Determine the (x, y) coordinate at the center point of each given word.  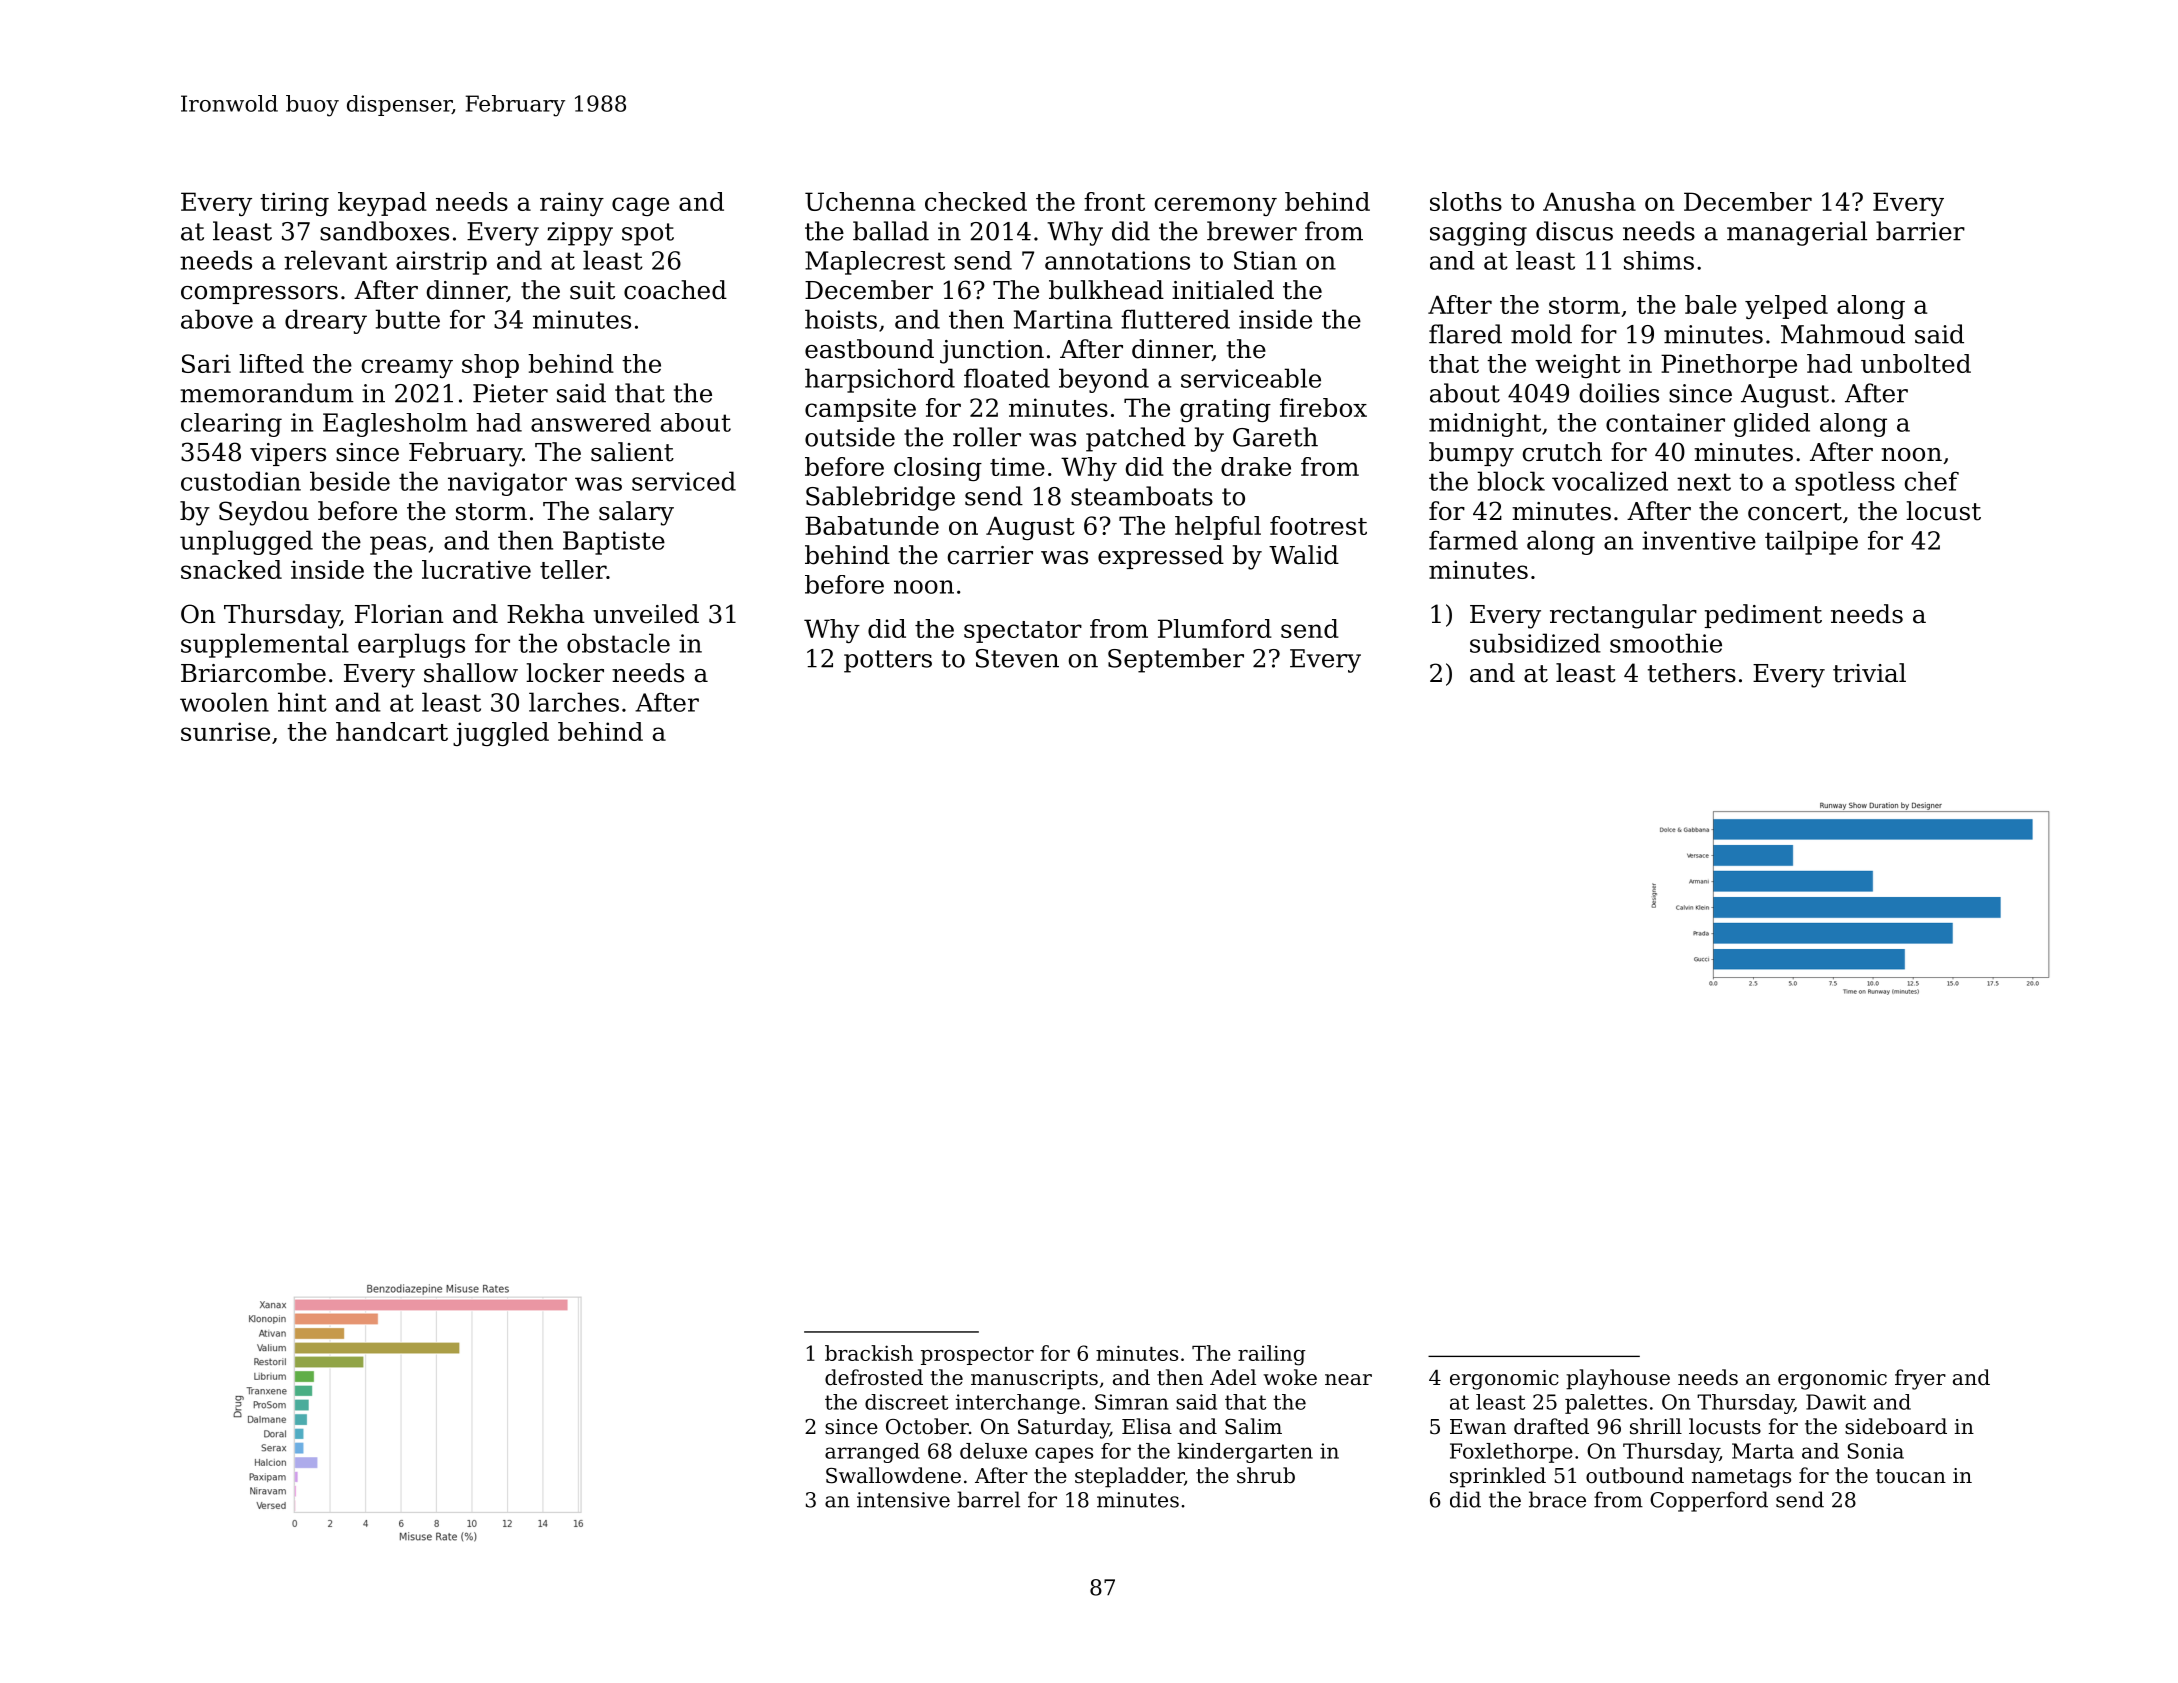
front (1114, 201)
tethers (1692, 673)
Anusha (1589, 201)
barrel (988, 1499)
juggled (501, 734)
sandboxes (384, 231)
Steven (1017, 658)
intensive (903, 1500)
